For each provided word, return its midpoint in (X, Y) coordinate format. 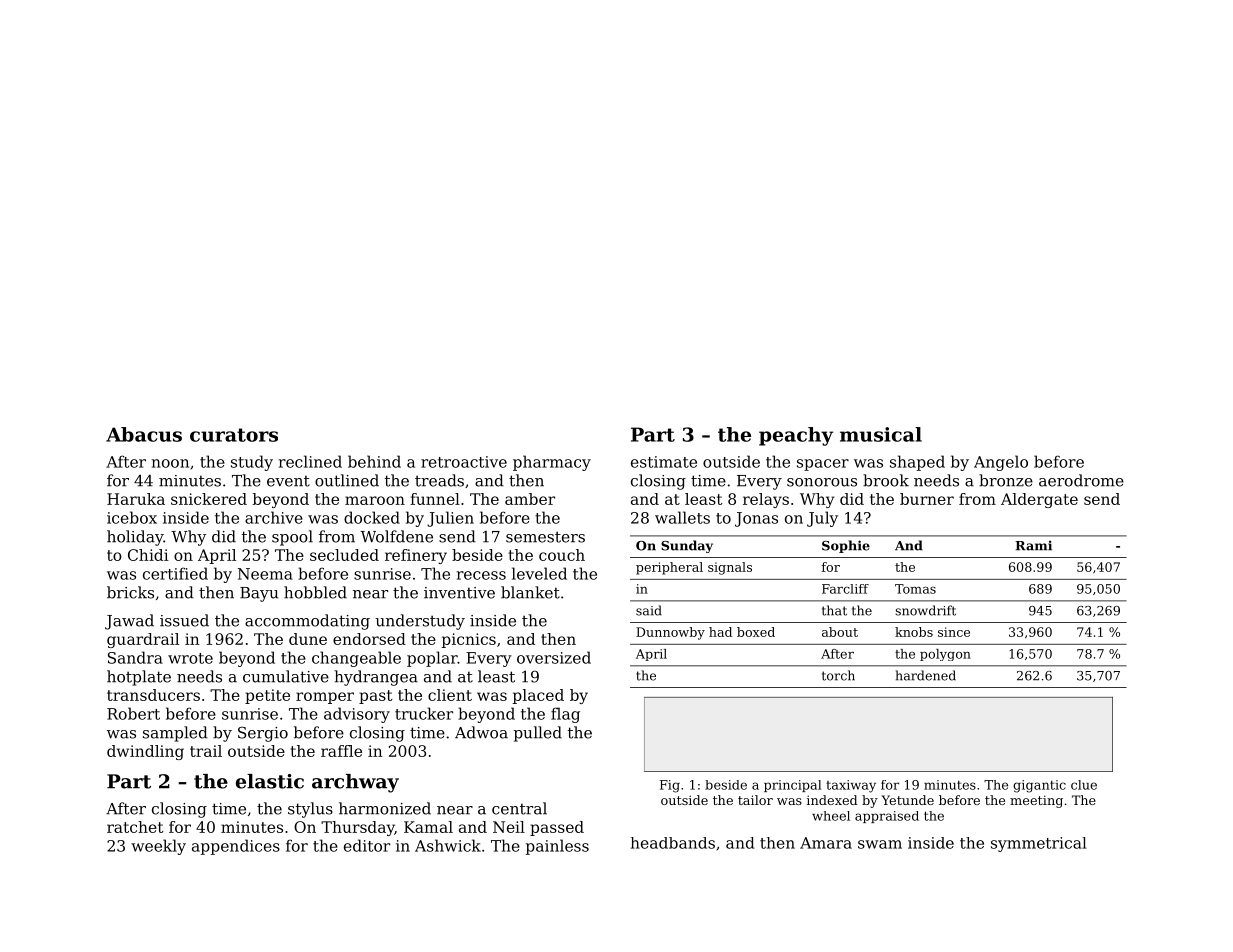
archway (355, 783)
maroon (375, 500)
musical (881, 434)
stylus (310, 810)
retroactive (464, 462)
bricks (130, 592)
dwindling (145, 752)
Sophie (846, 546)
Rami (1033, 545)
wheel (831, 816)
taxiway (851, 786)
